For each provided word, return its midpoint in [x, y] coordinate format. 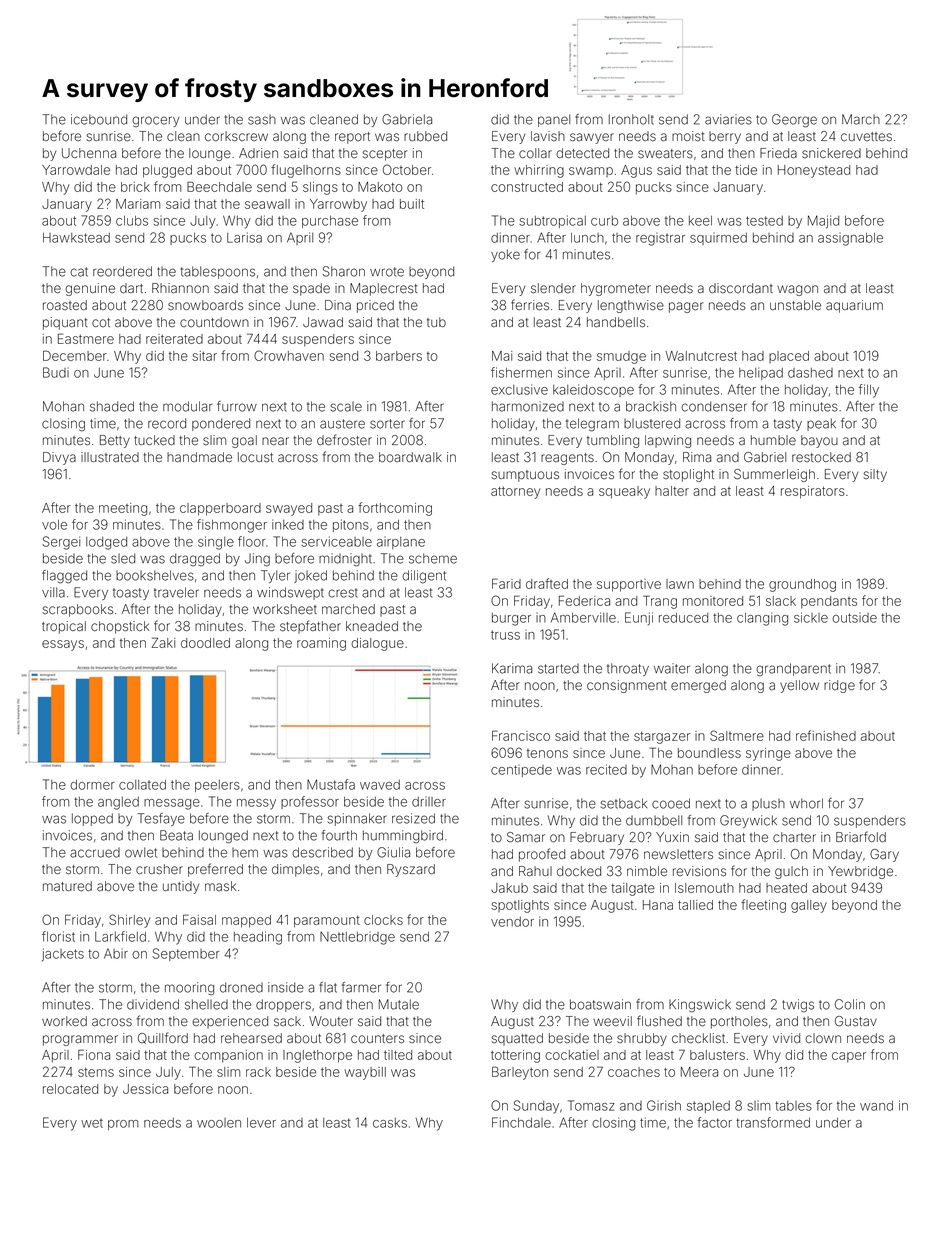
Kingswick [700, 1006]
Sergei [61, 543]
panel [554, 120]
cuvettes [866, 136]
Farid [506, 583]
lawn [680, 584]
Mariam [138, 204]
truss [505, 635]
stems [96, 1072]
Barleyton [520, 1073]
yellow [799, 686]
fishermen [521, 372]
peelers [217, 786]
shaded [112, 406]
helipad [761, 373]
